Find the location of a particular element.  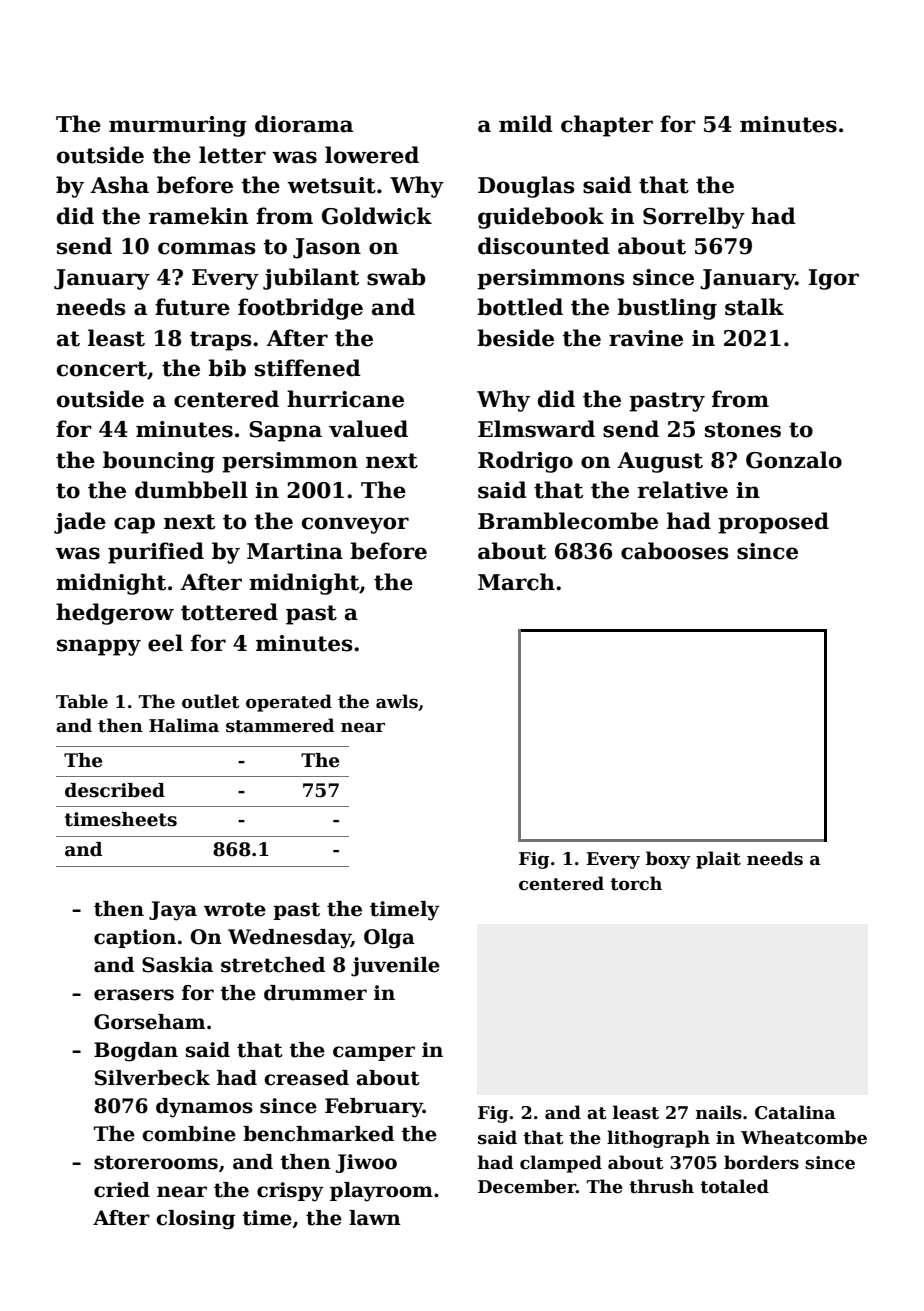

closing is located at coordinates (195, 1220).
